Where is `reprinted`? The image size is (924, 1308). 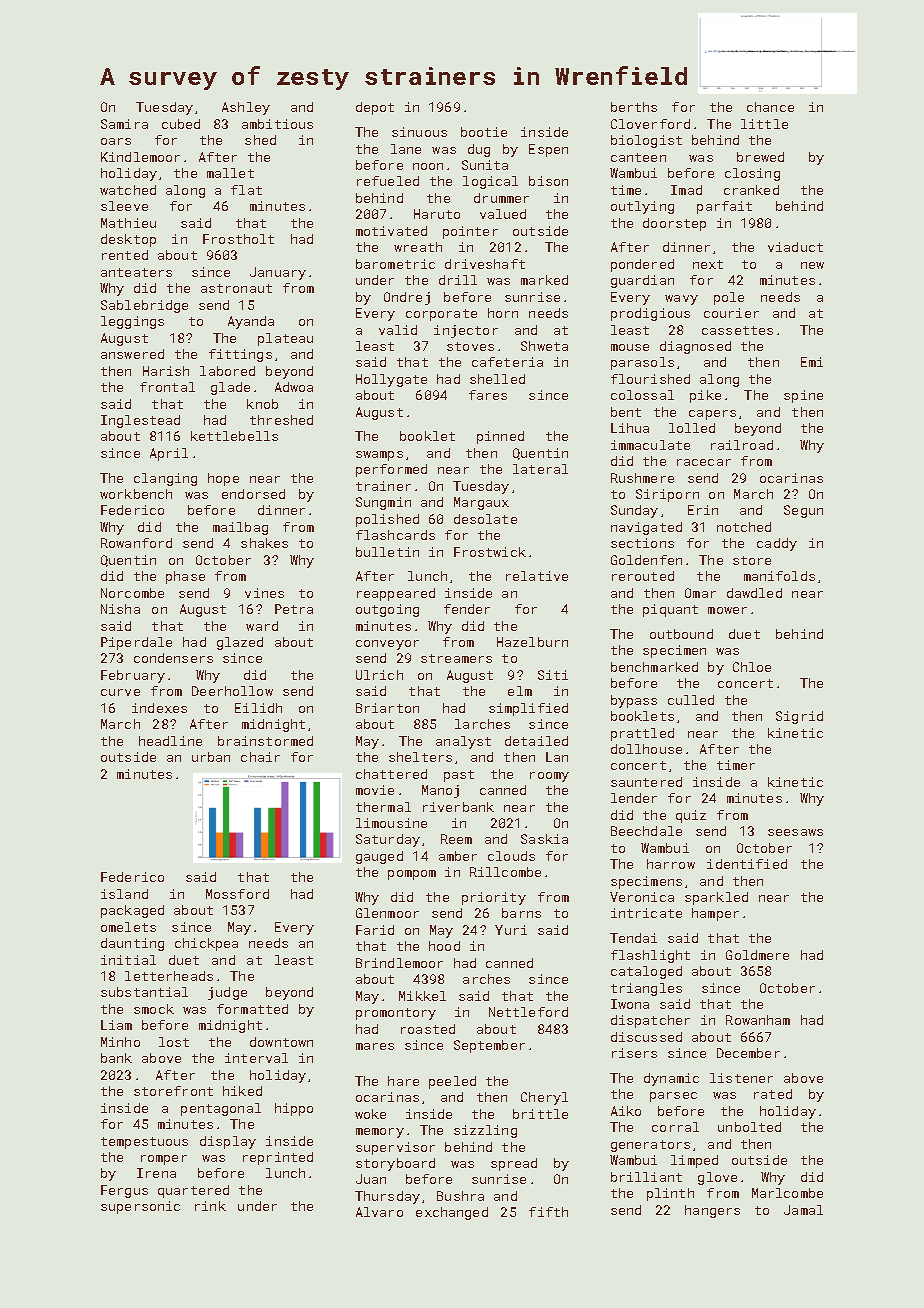 reprinted is located at coordinates (278, 1158).
